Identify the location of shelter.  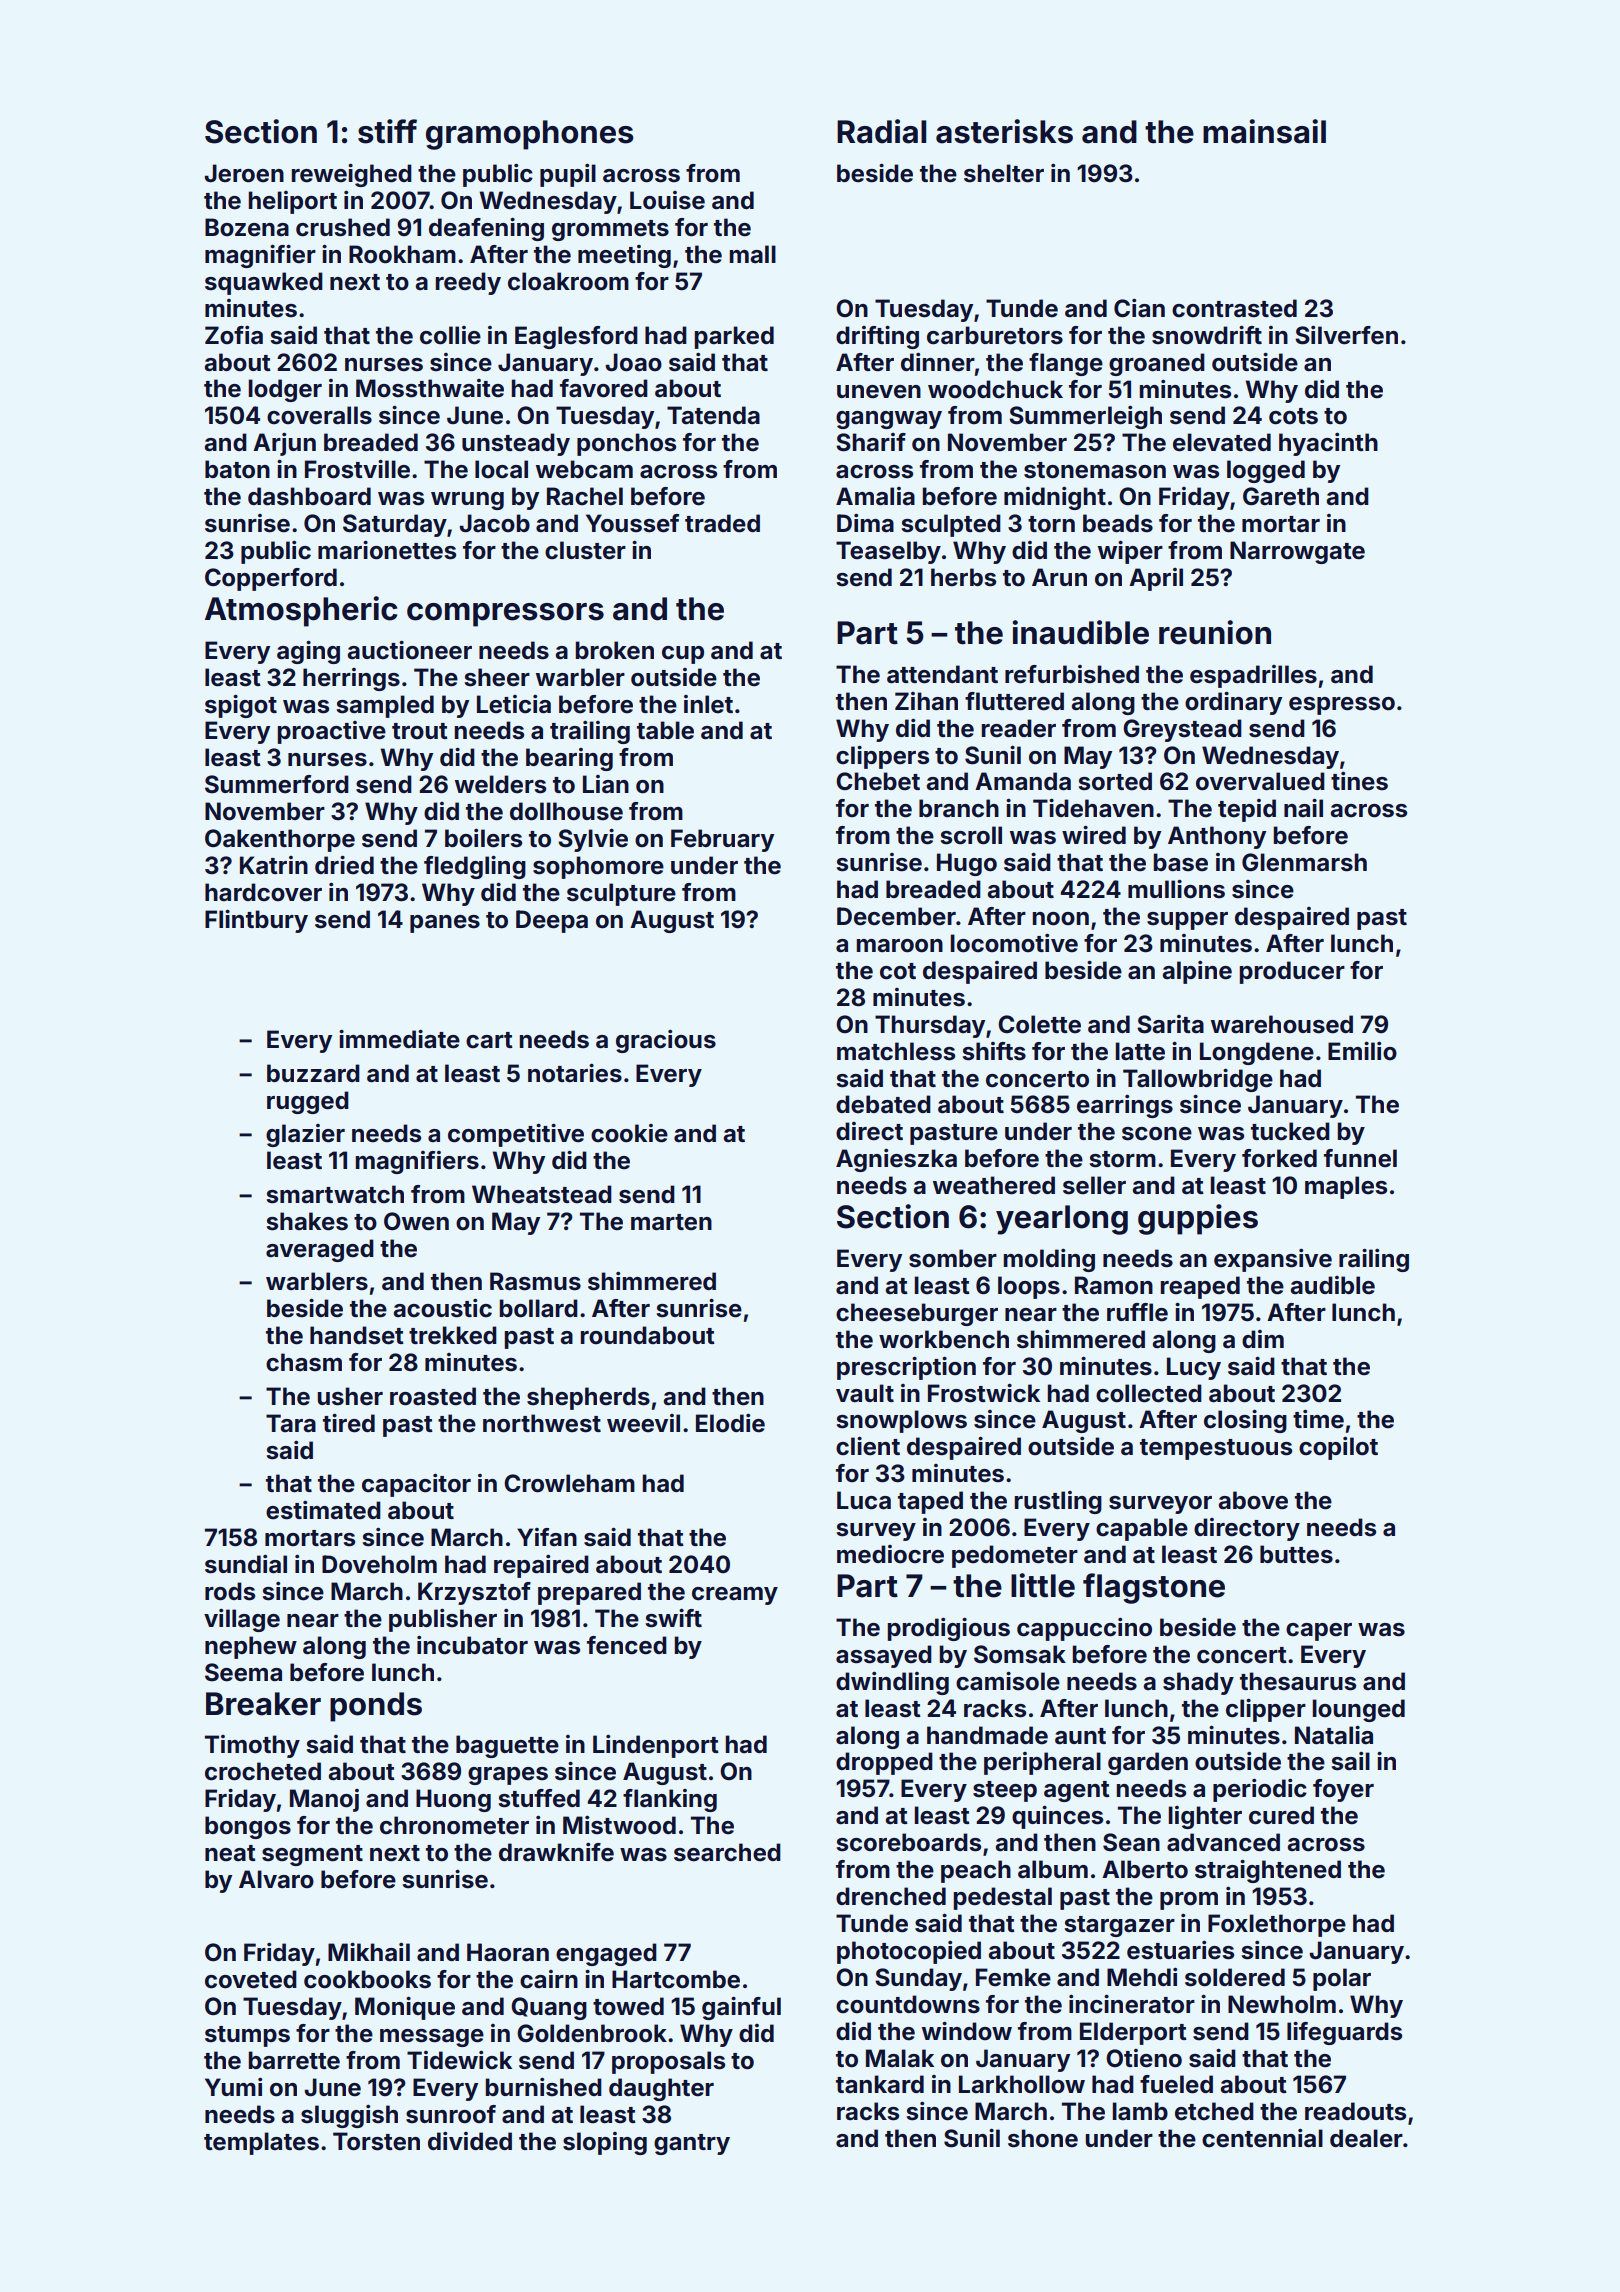
(1004, 173).
